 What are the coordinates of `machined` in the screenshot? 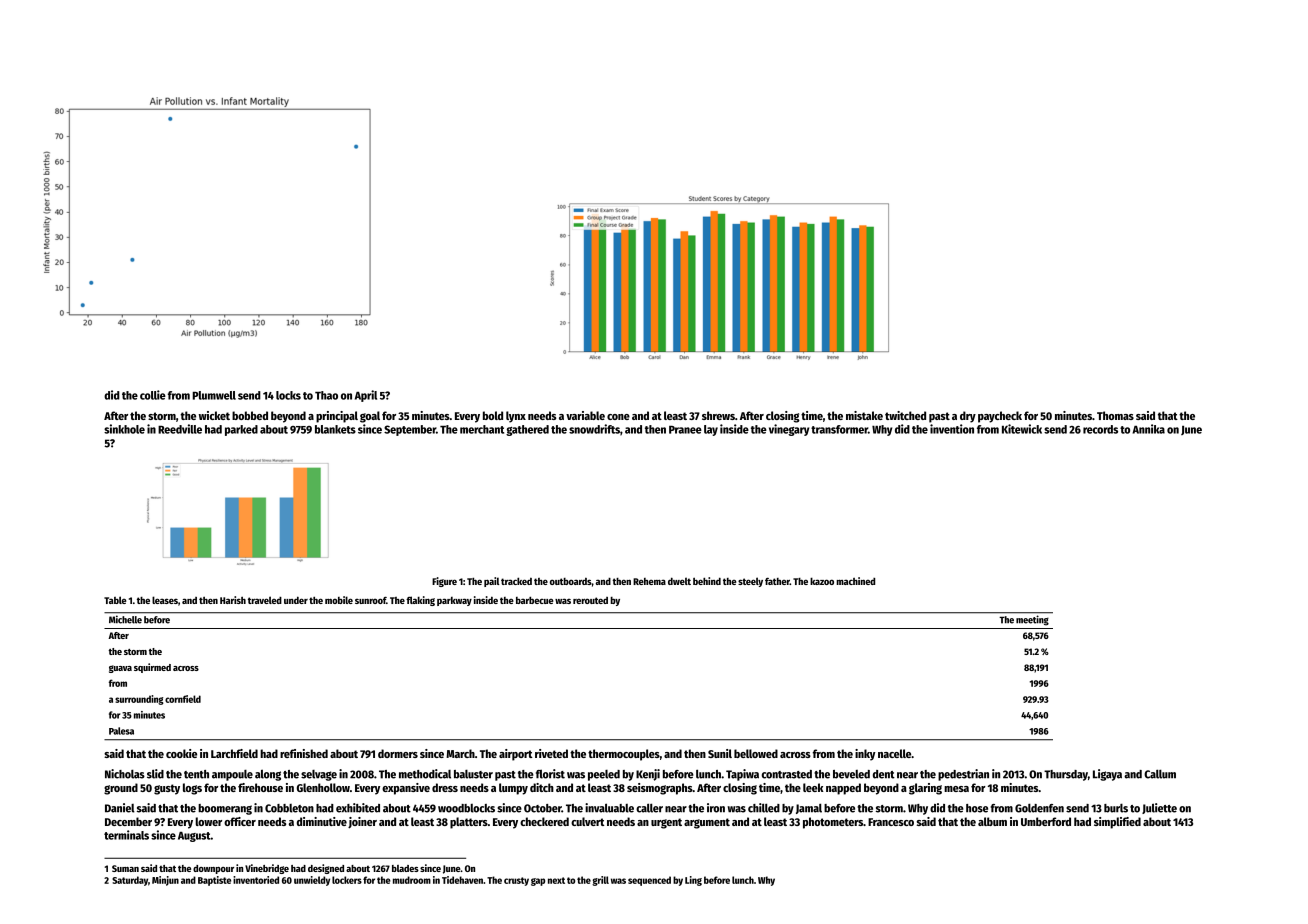 It's located at (855, 581).
